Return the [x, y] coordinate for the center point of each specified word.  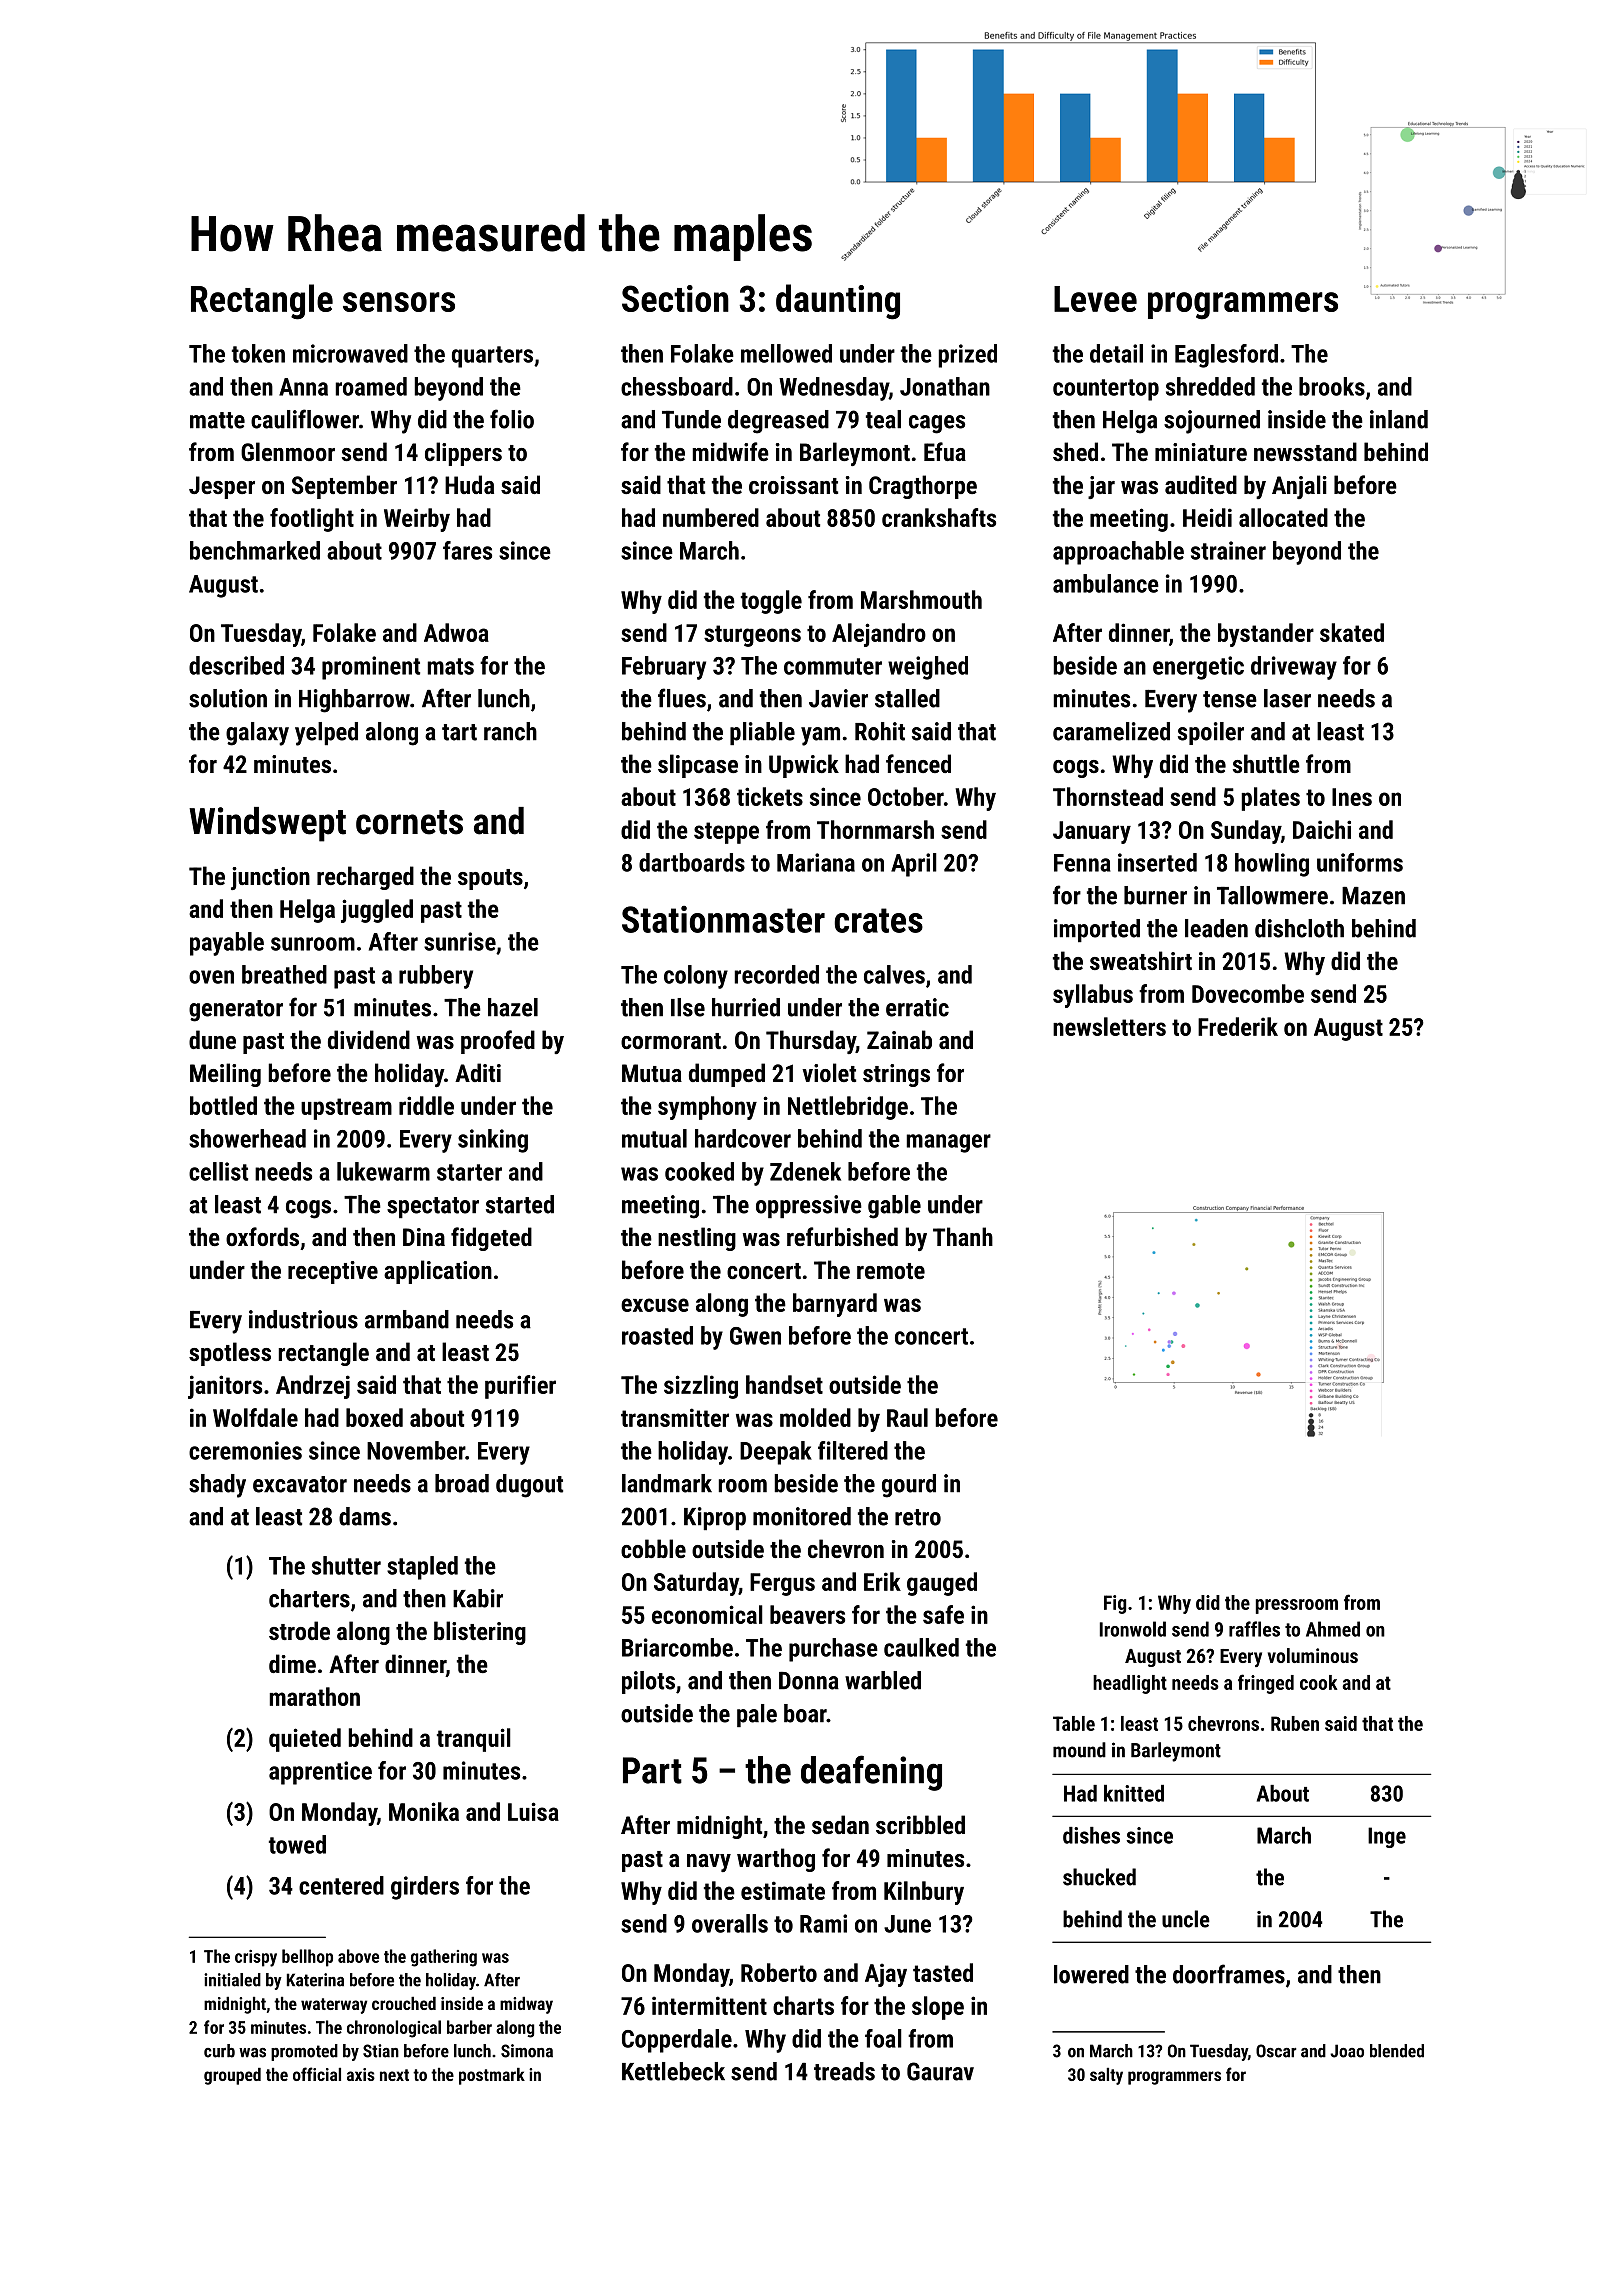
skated [1352, 632]
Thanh [963, 1236]
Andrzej [313, 1387]
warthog [776, 1860]
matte [217, 420]
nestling [697, 1239]
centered [341, 1885]
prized [967, 356]
